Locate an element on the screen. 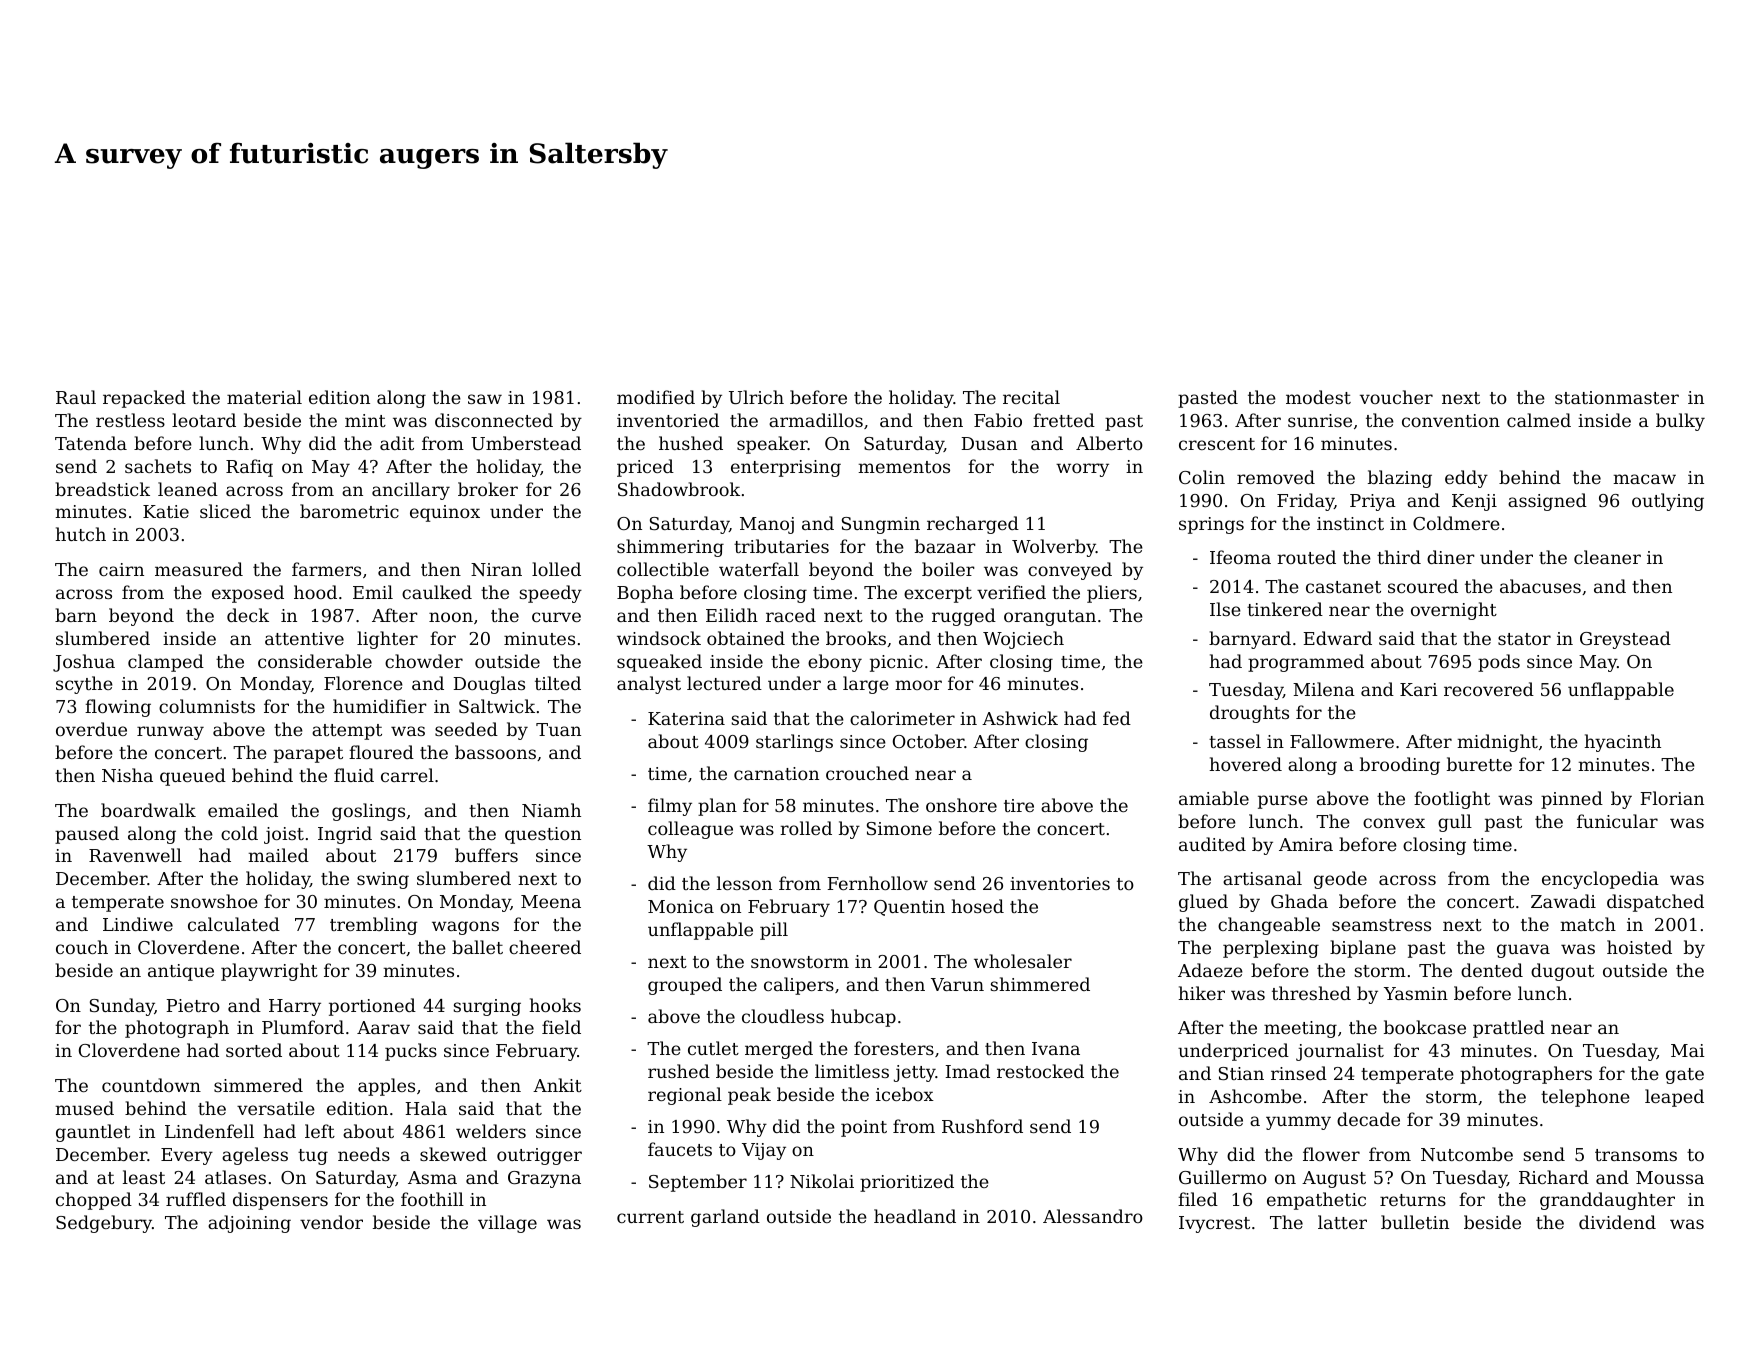  sorted is located at coordinates (254, 1050).
